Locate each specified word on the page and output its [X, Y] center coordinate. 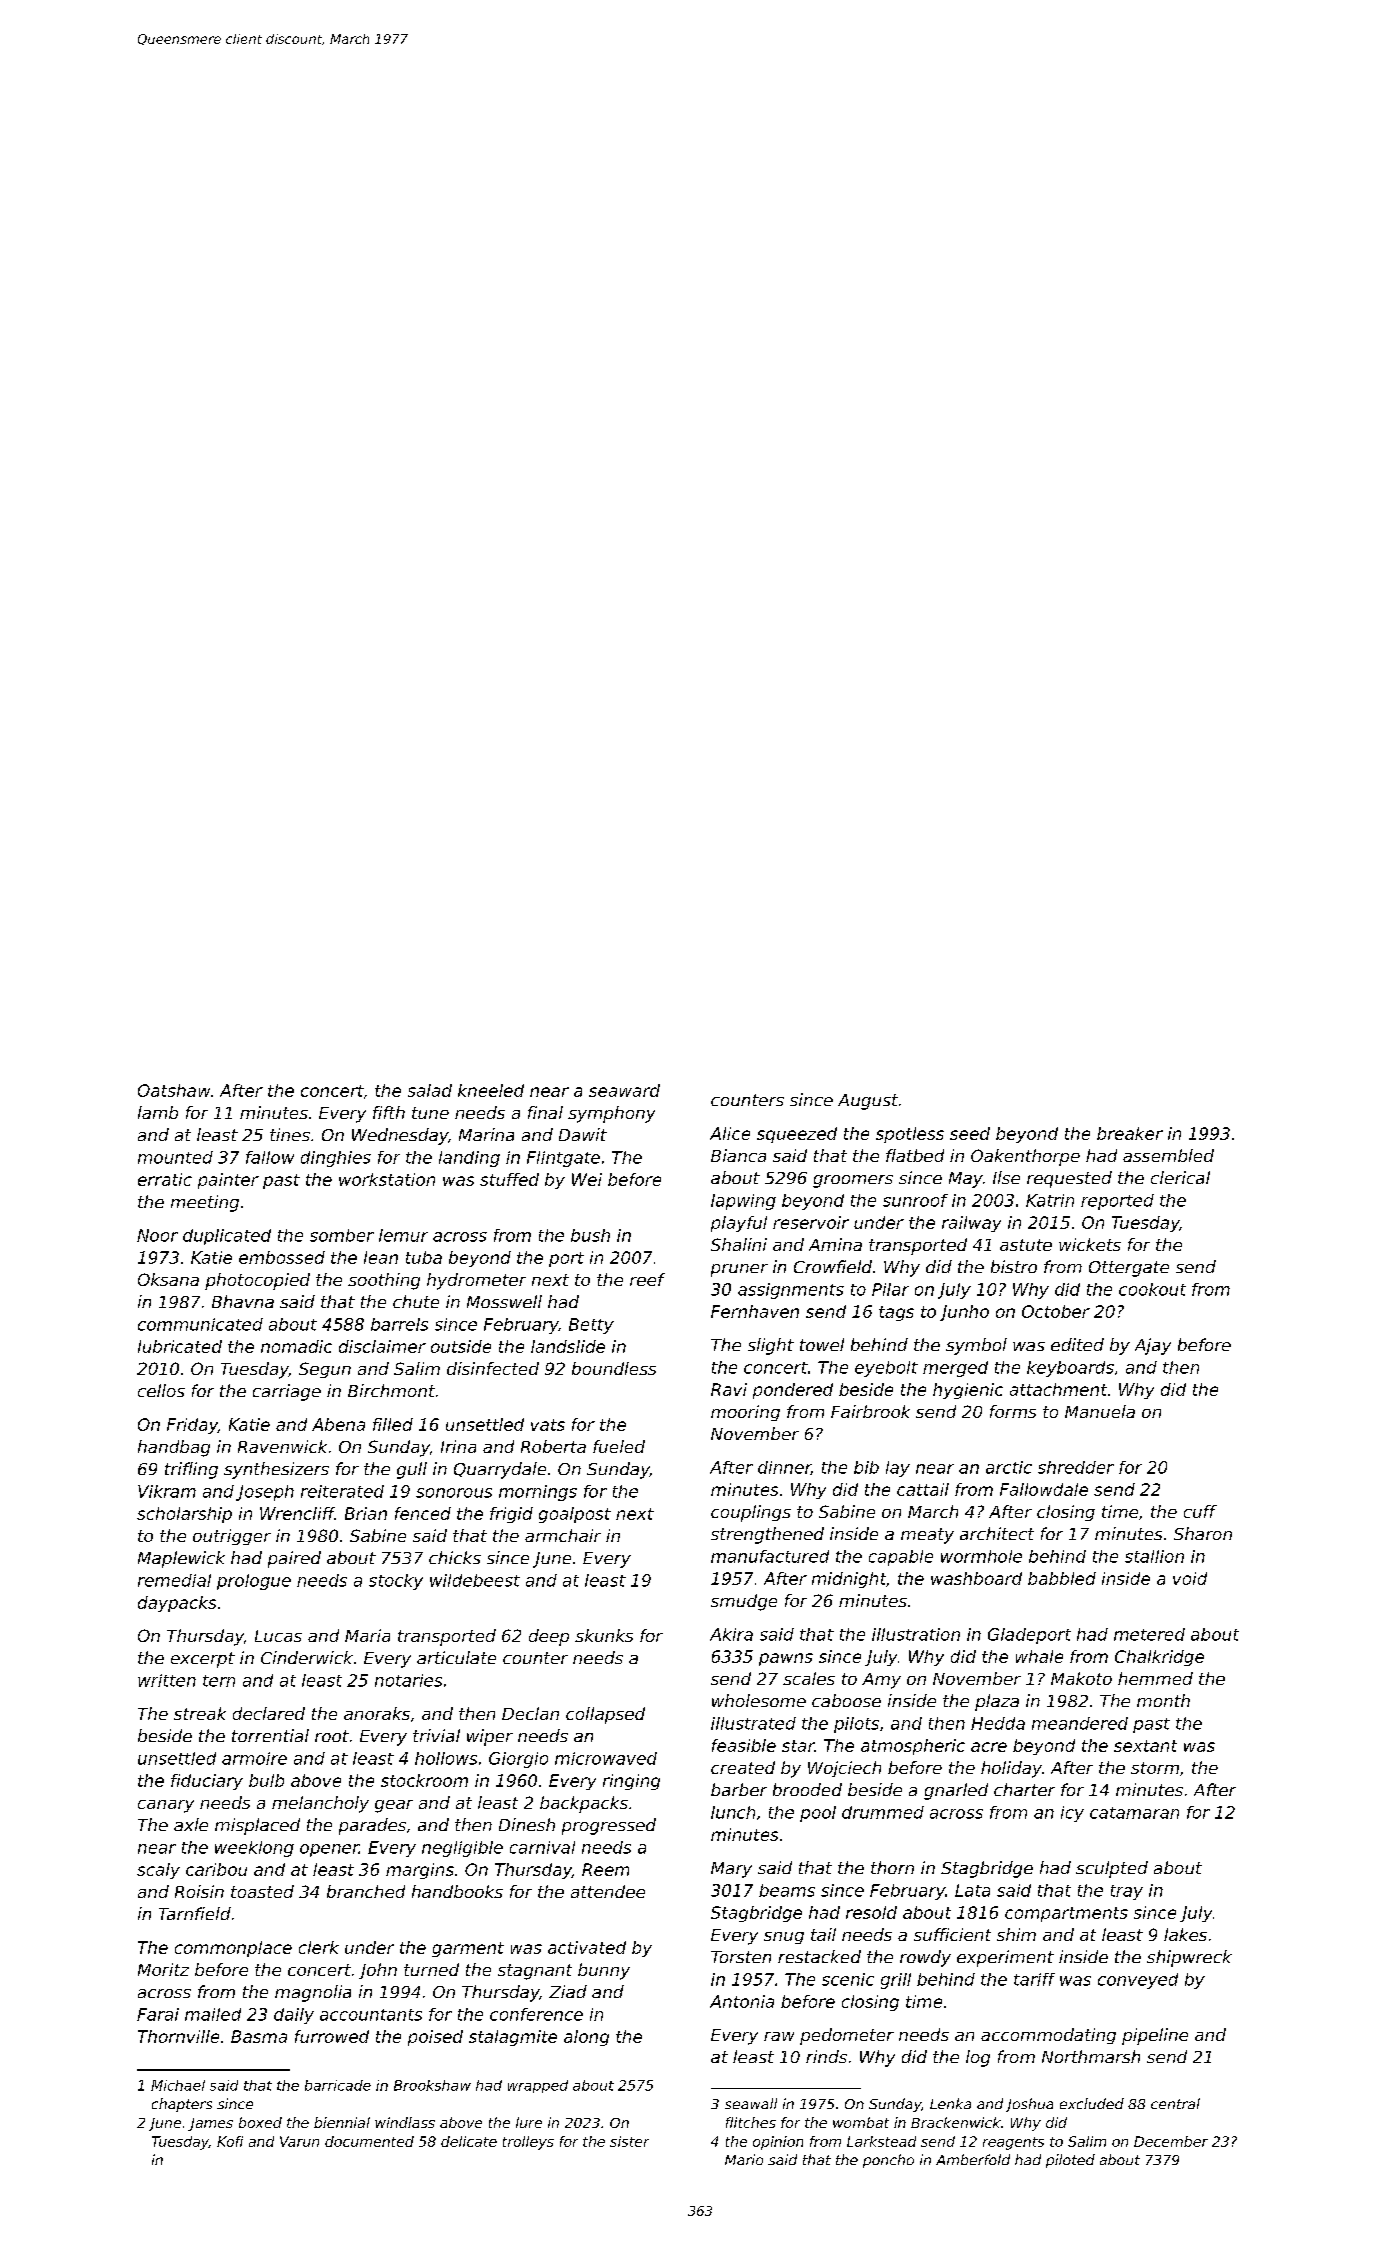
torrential [270, 1735]
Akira [731, 1634]
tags [896, 1313]
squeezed [797, 1135]
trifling [191, 1470]
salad [430, 1090]
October [1056, 1311]
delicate [469, 2141]
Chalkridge [1159, 1658]
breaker [1130, 1133]
